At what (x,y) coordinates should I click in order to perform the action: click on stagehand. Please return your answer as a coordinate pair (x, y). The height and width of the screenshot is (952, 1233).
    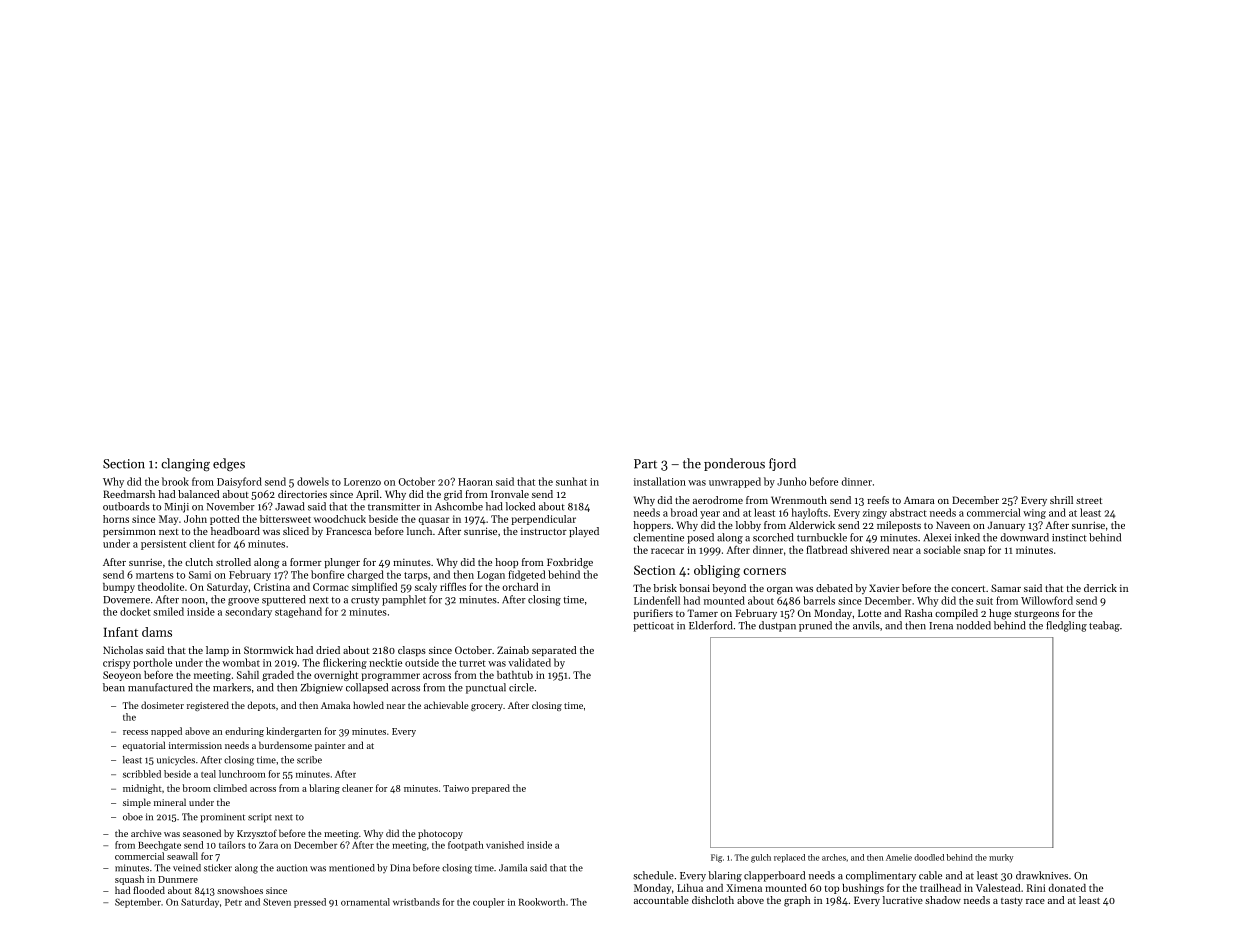
    Looking at the image, I should click on (298, 612).
